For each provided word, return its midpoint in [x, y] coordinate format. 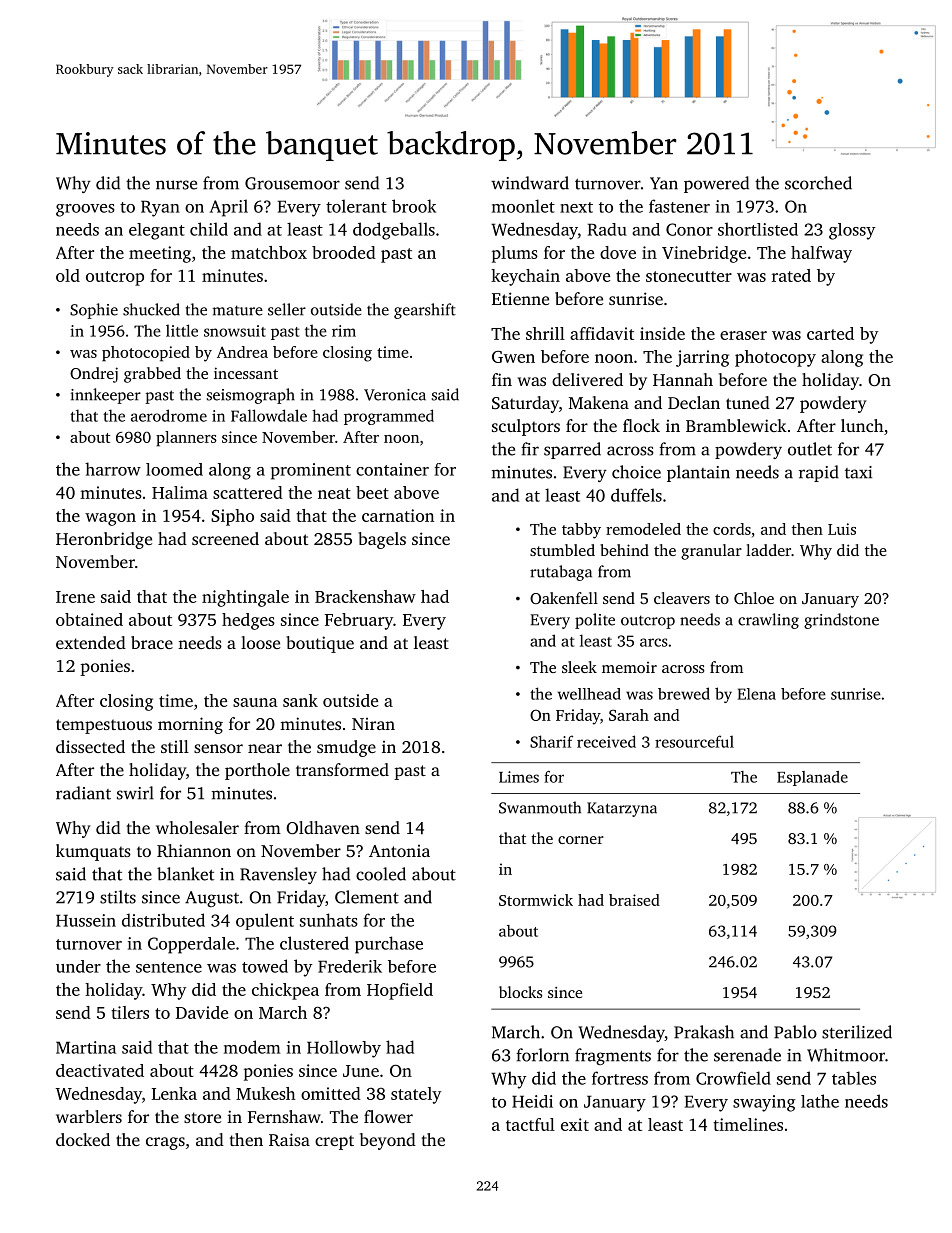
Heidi [532, 1101]
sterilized [857, 1032]
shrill [545, 333]
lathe [820, 1101]
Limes [519, 777]
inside [662, 333]
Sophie [94, 311]
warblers [89, 1116]
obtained [89, 619]
